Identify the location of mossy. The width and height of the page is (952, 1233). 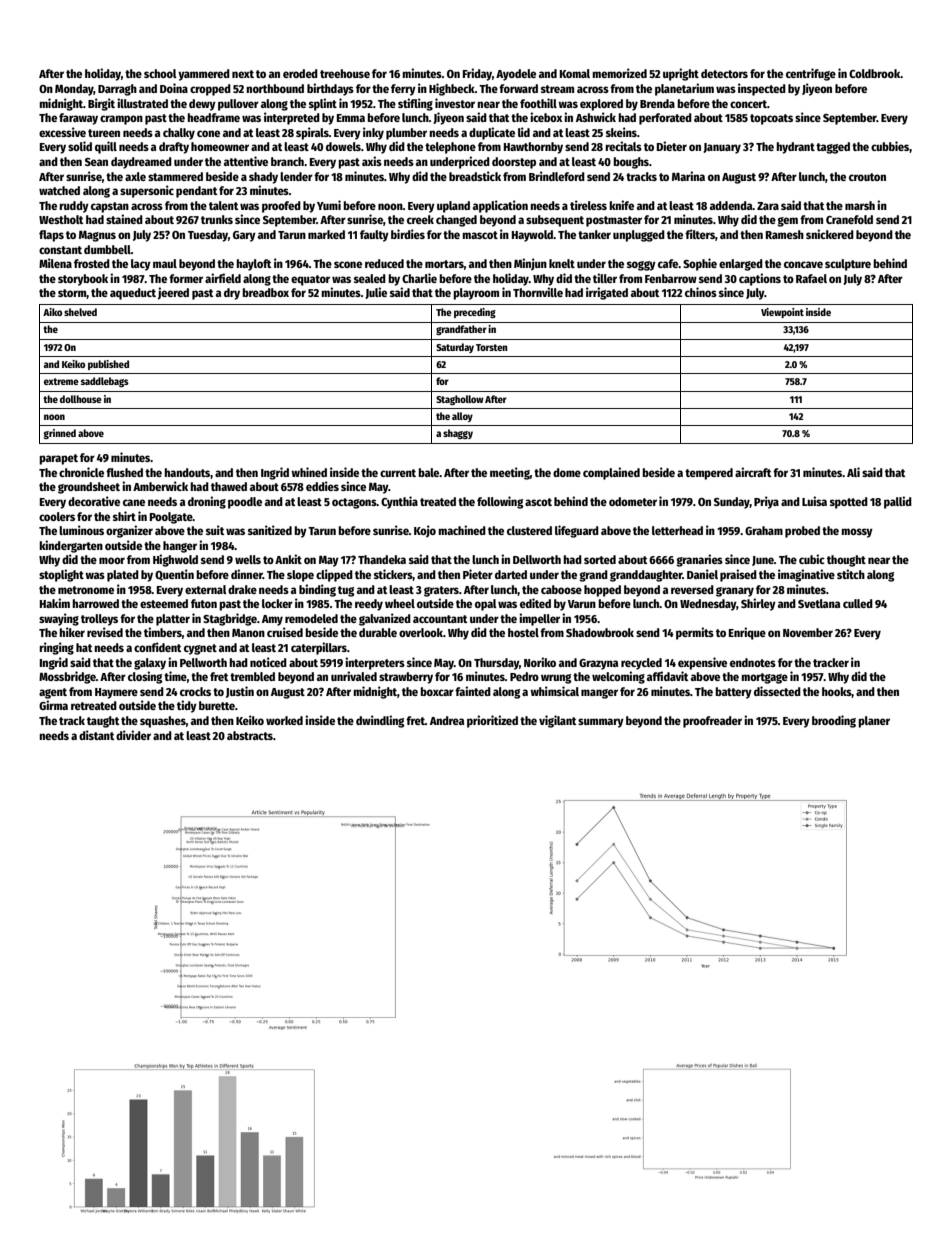
(857, 533).
